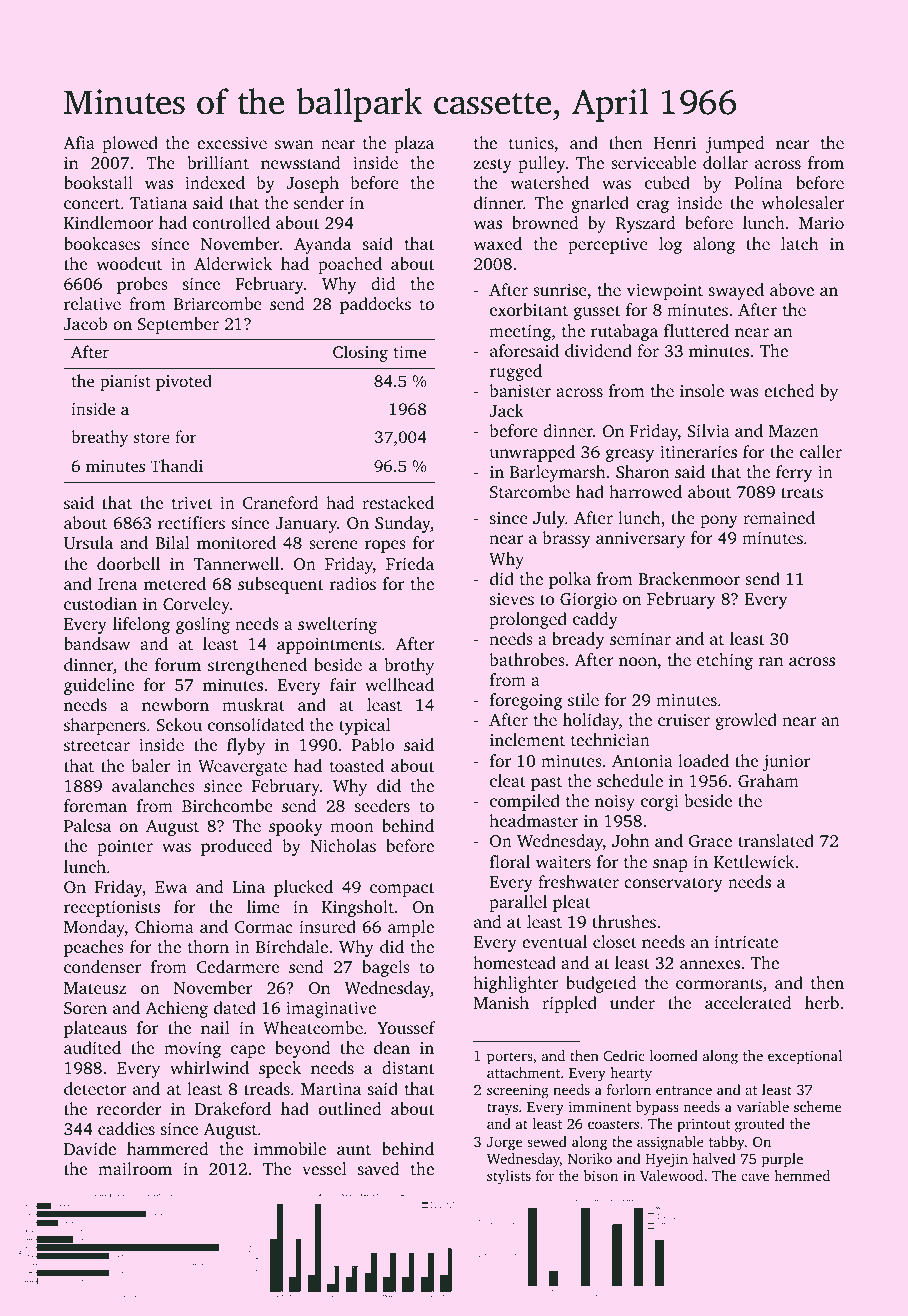 The image size is (908, 1316). What do you see at coordinates (675, 143) in the document?
I see `Henri` at bounding box center [675, 143].
